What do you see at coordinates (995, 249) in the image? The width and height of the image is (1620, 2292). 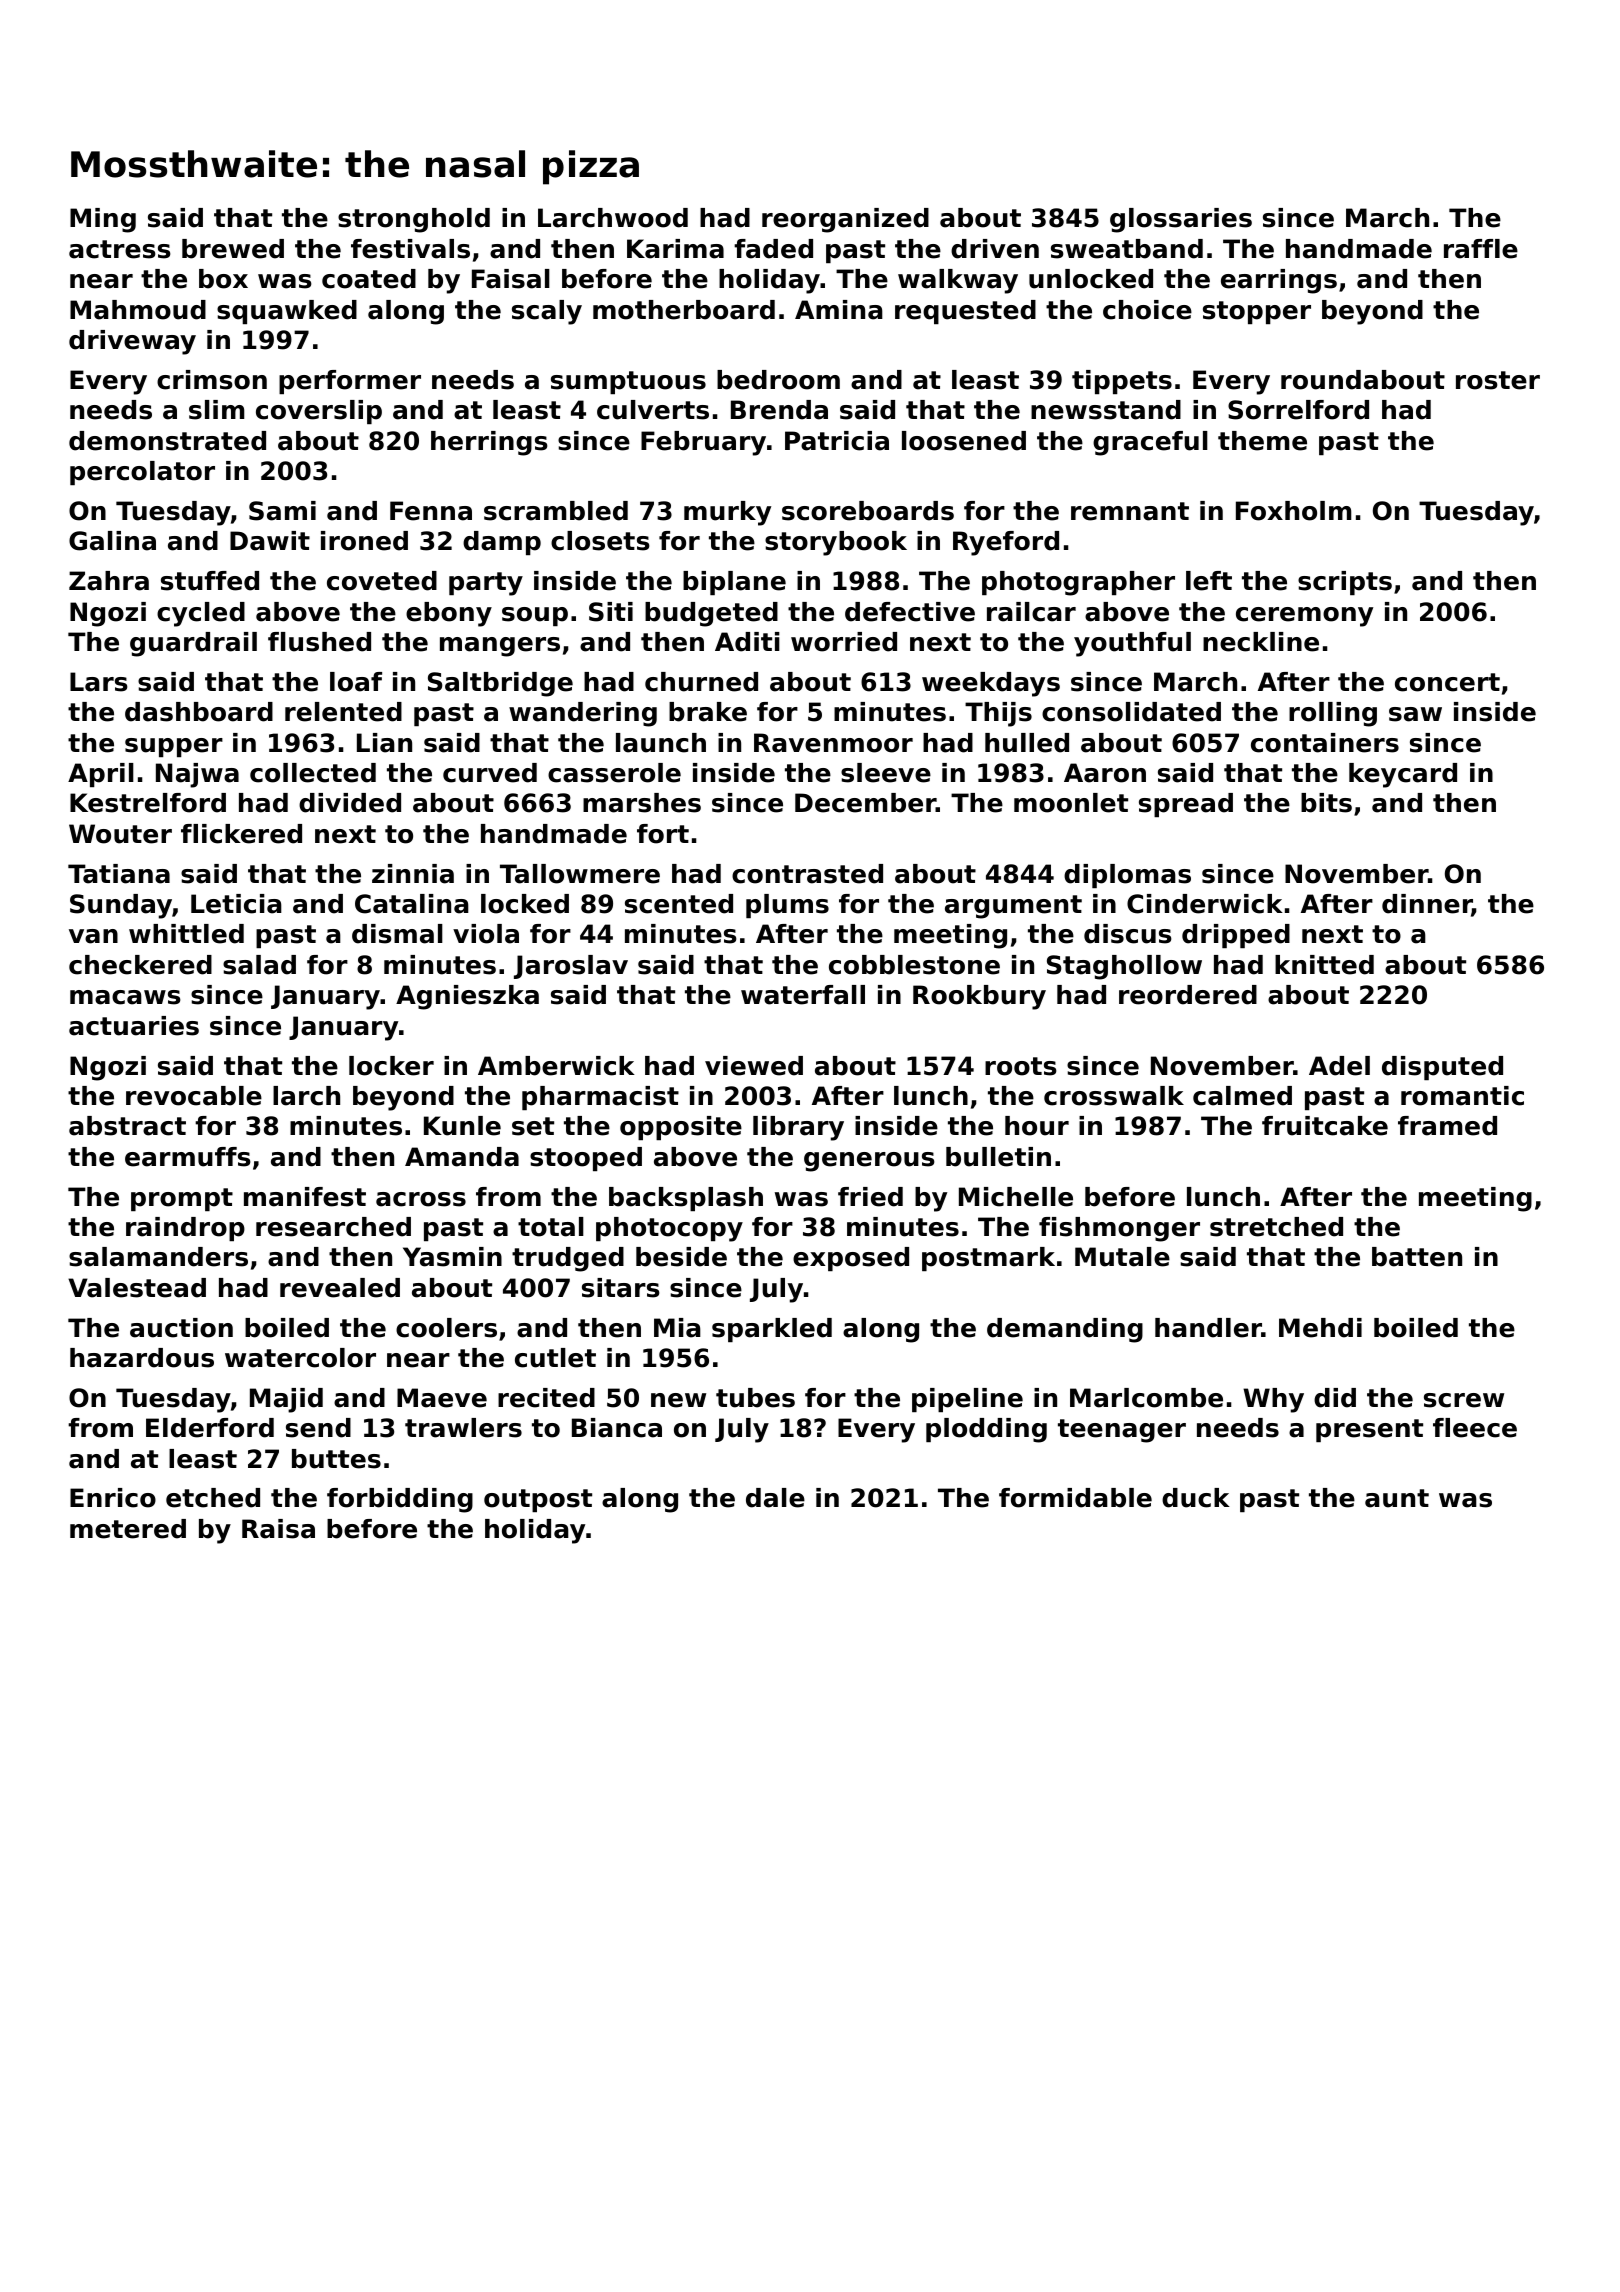 I see `driven` at bounding box center [995, 249].
